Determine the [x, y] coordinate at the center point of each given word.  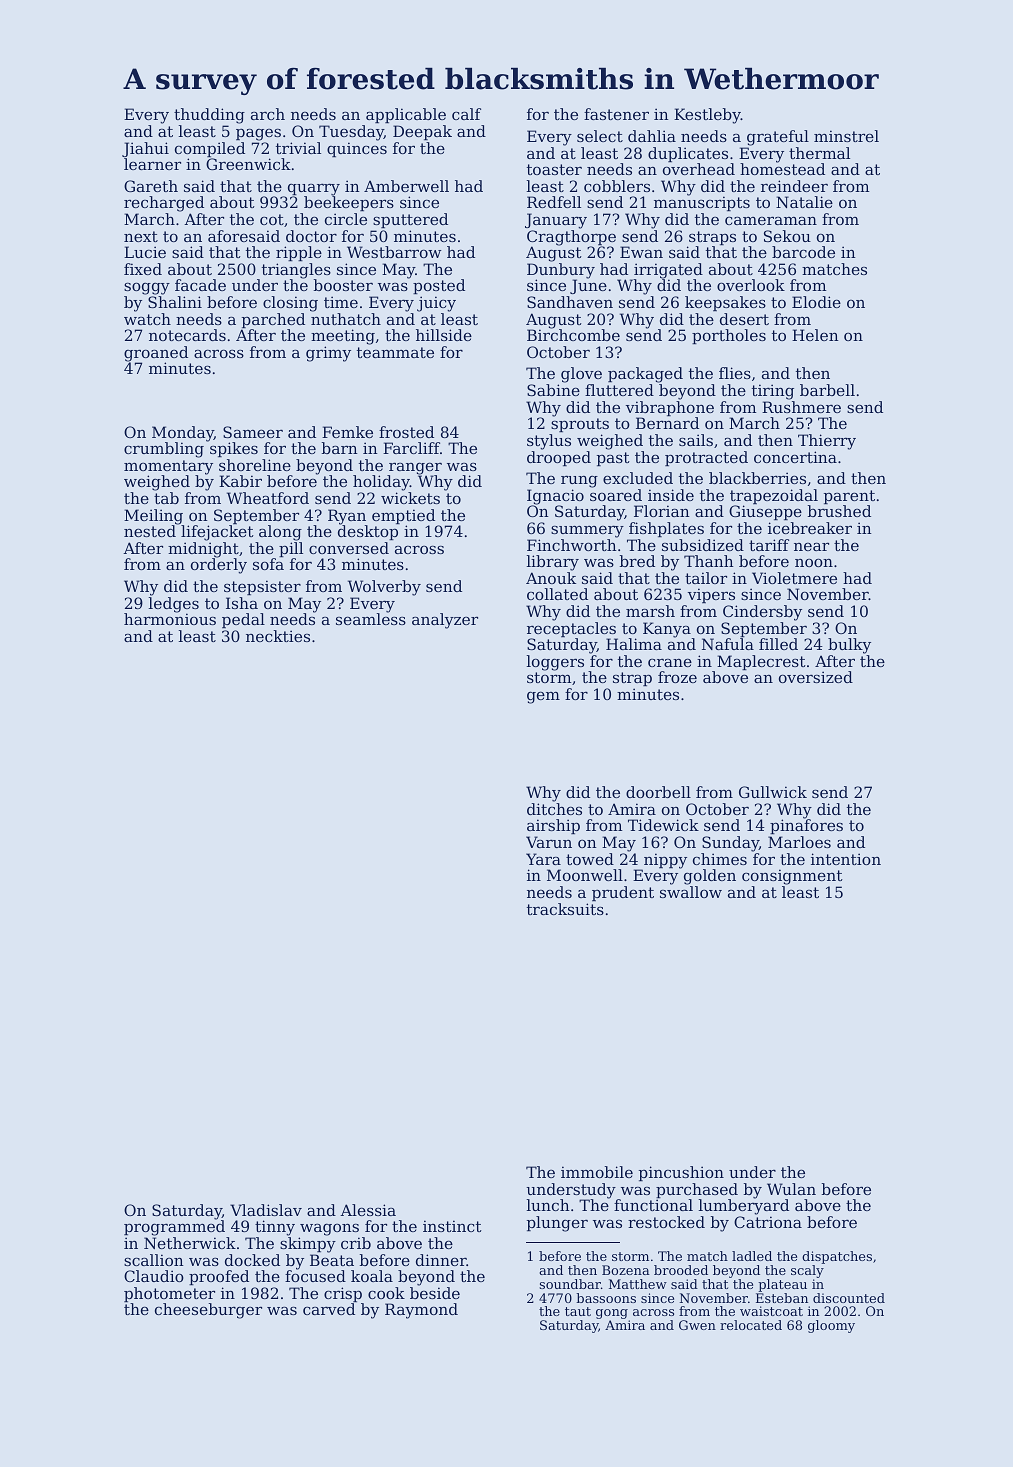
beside [435, 1293]
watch [147, 319]
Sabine [553, 390]
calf [466, 114]
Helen [815, 335]
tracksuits [565, 909]
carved [329, 1309]
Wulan [791, 1189]
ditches [554, 809]
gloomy [831, 1326]
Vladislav [266, 1210]
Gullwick [773, 792]
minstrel [846, 136]
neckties [278, 636]
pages [258, 134]
